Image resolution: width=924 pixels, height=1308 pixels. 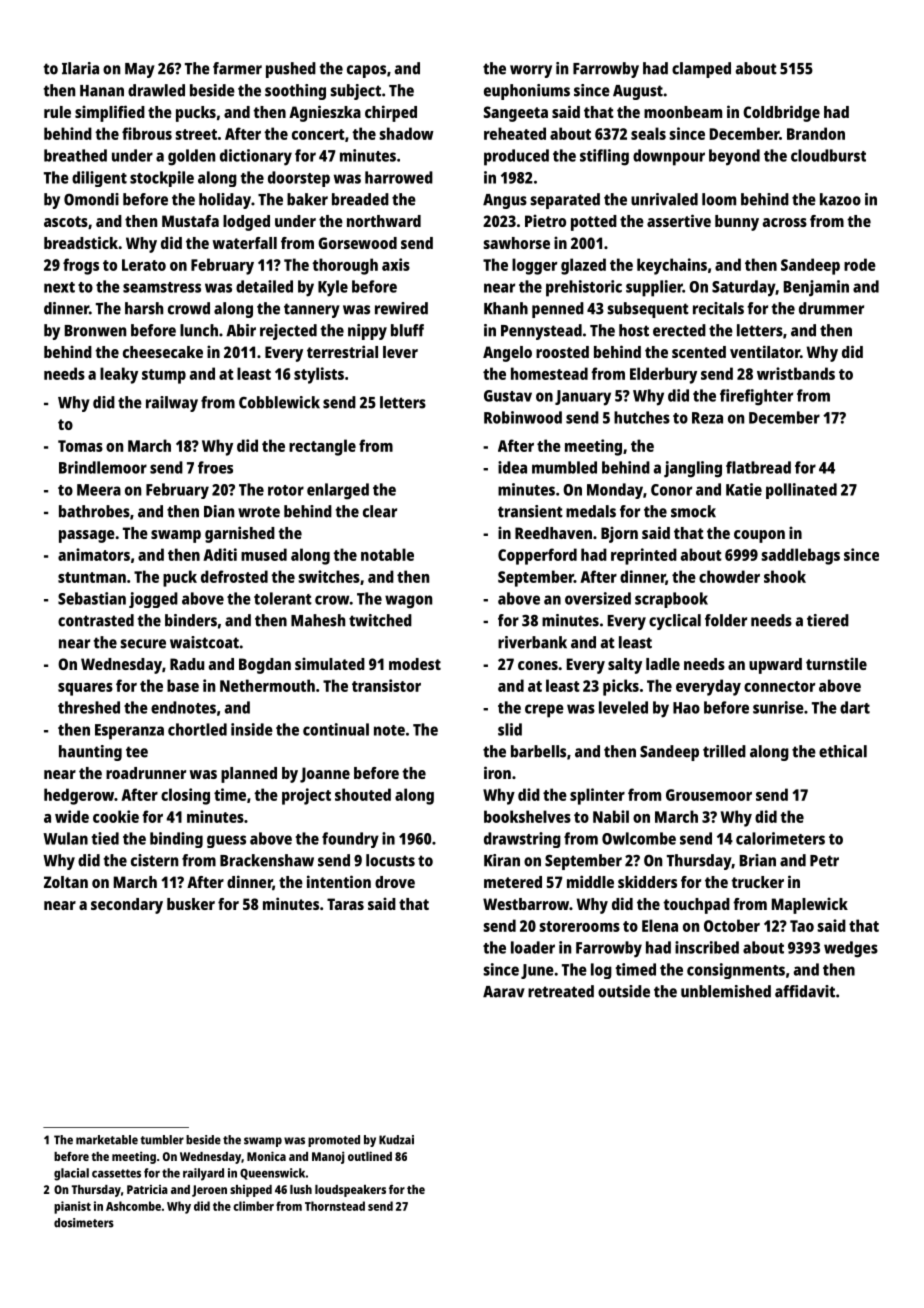 What do you see at coordinates (366, 71) in the screenshot?
I see `capos` at bounding box center [366, 71].
